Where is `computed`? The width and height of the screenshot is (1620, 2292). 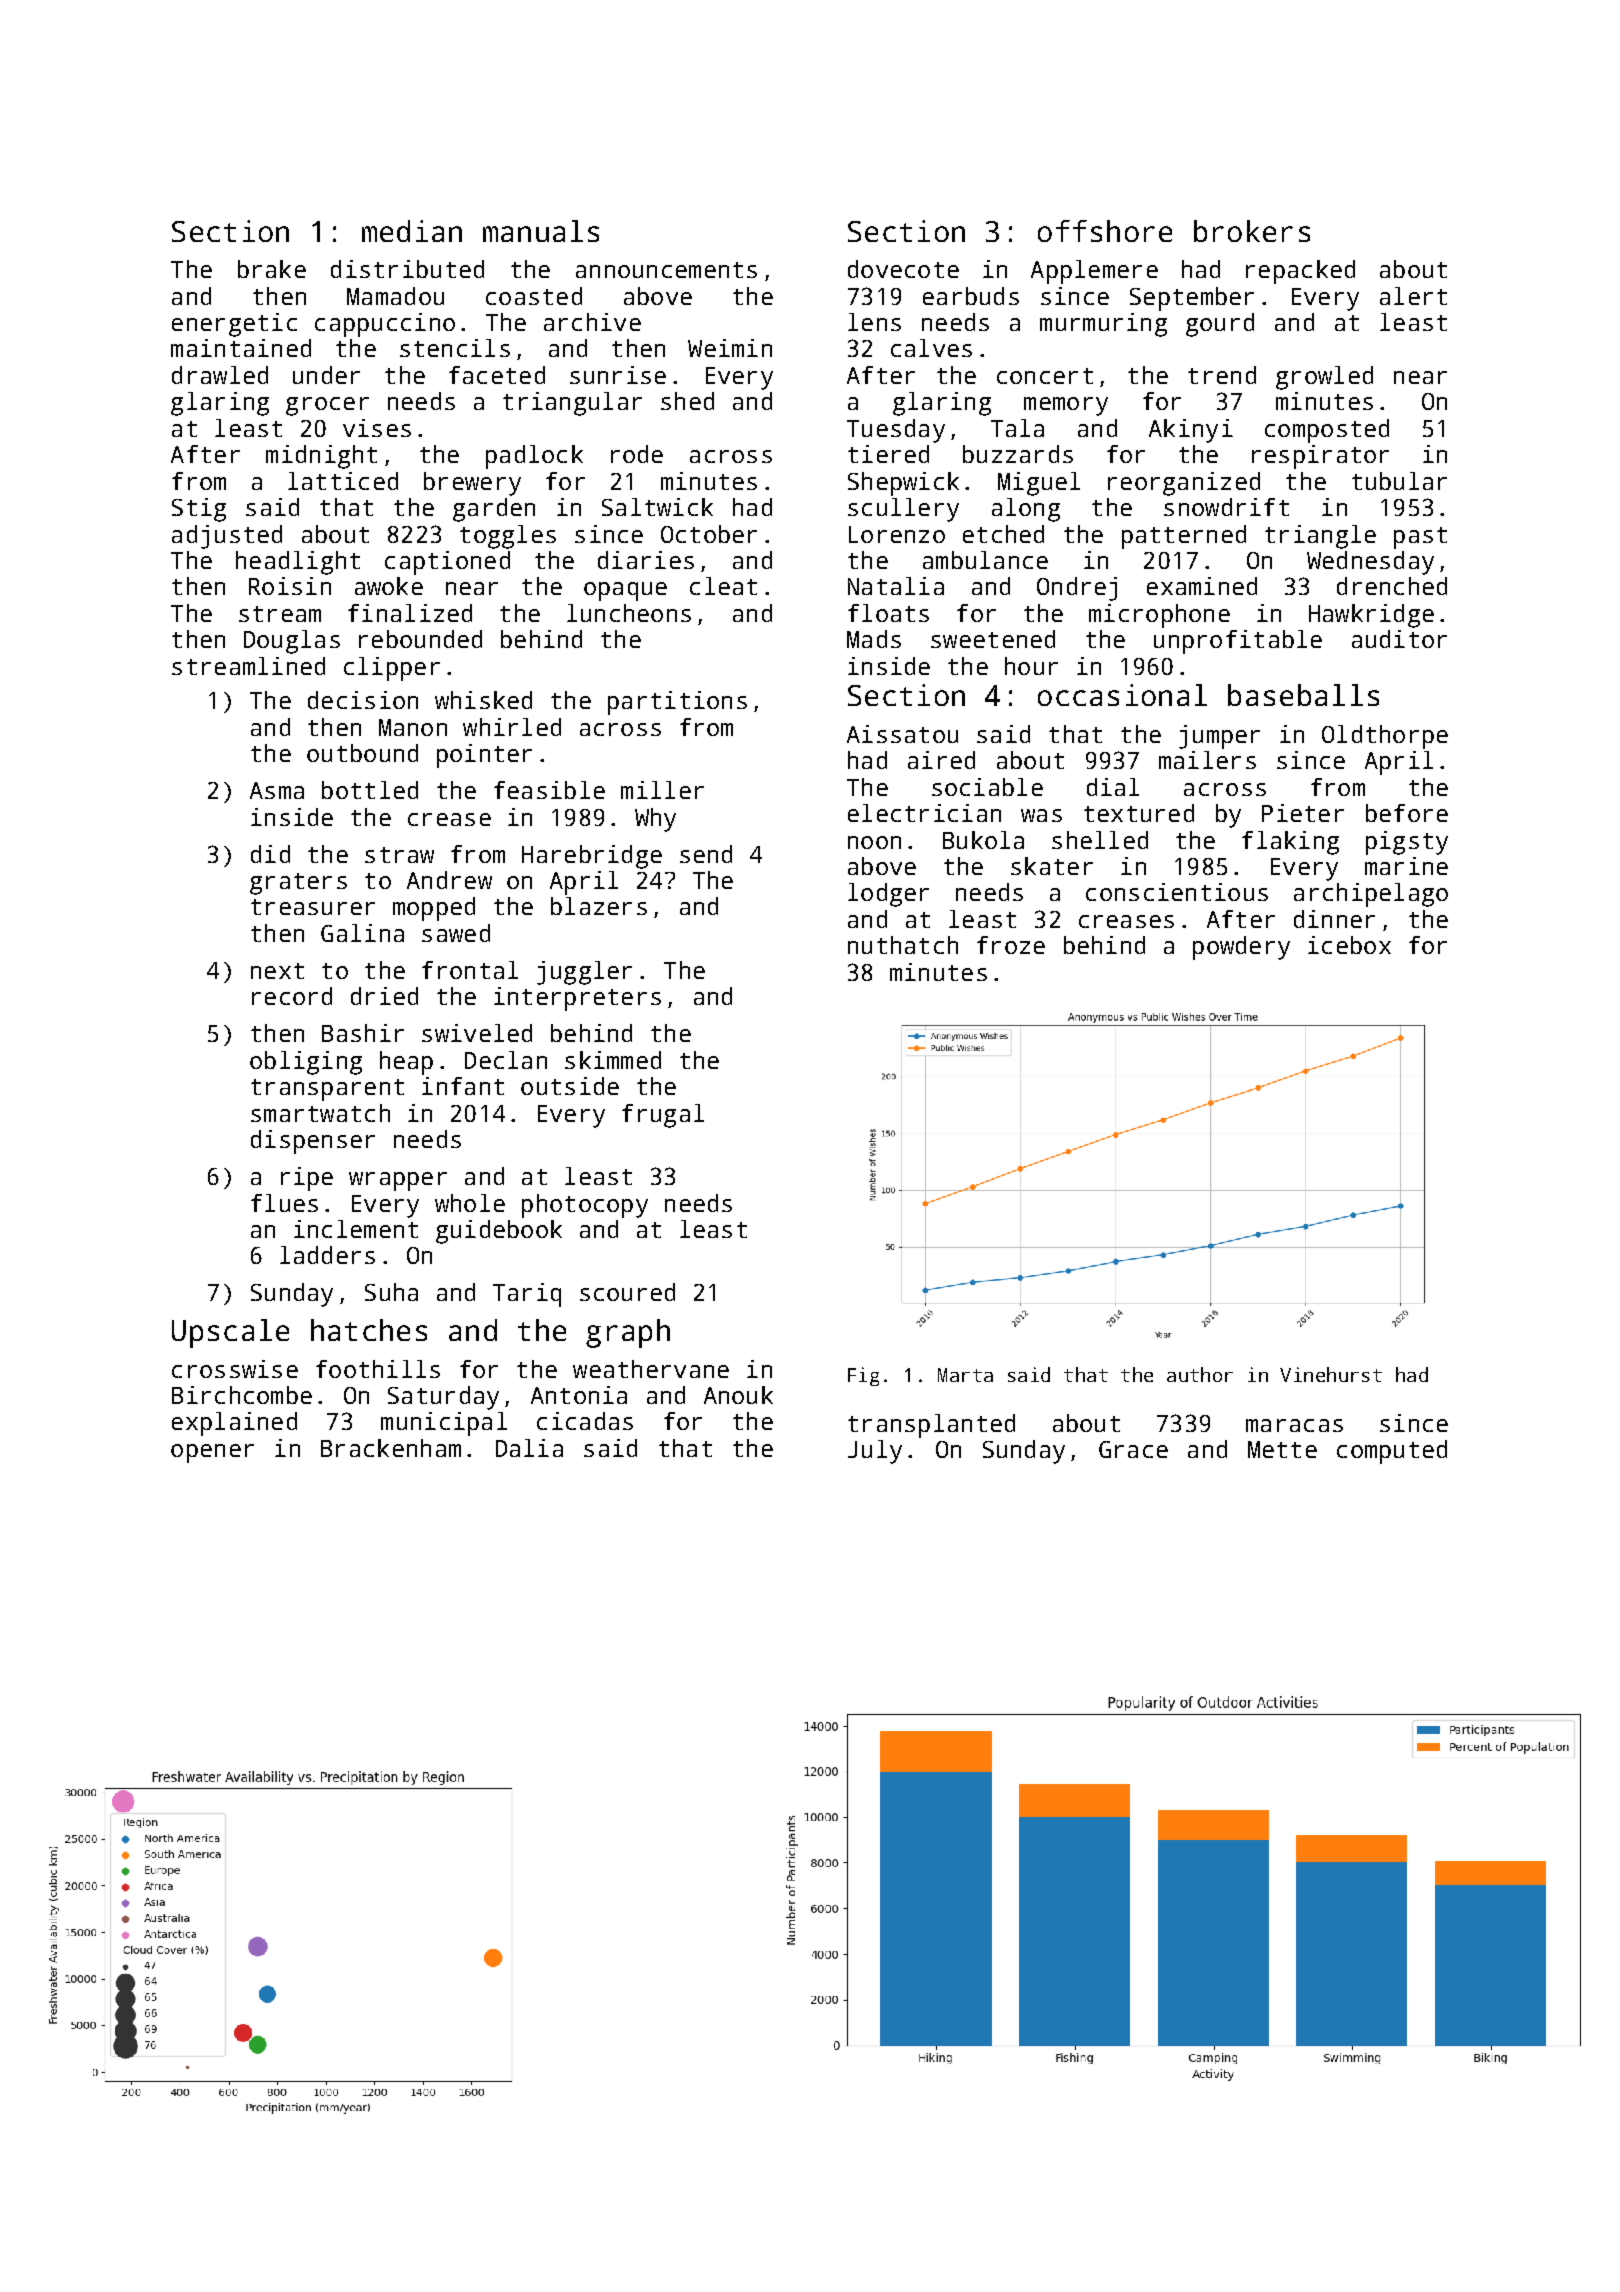 computed is located at coordinates (1392, 1452).
